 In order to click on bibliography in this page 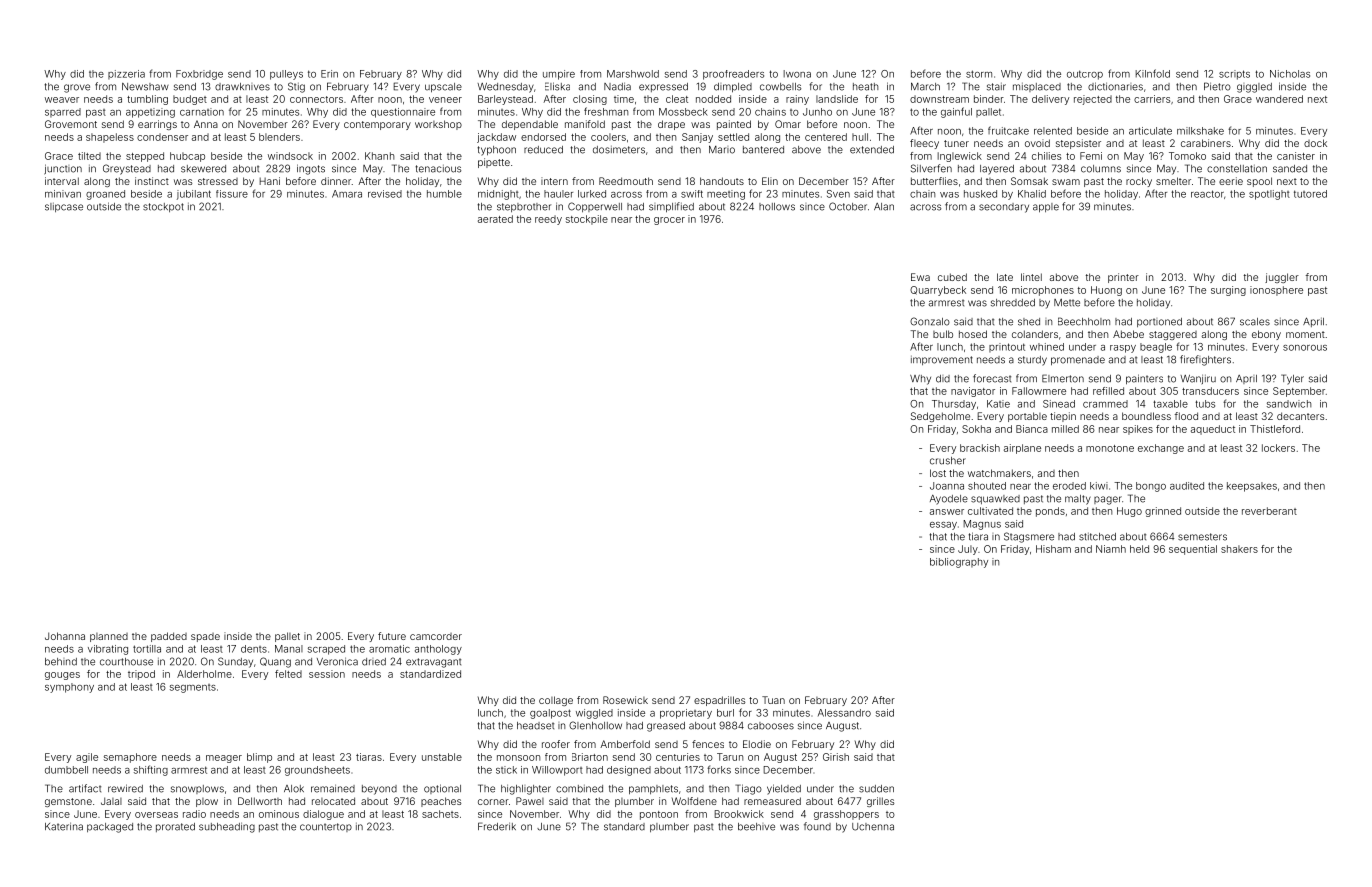, I will do `click(959, 563)`.
